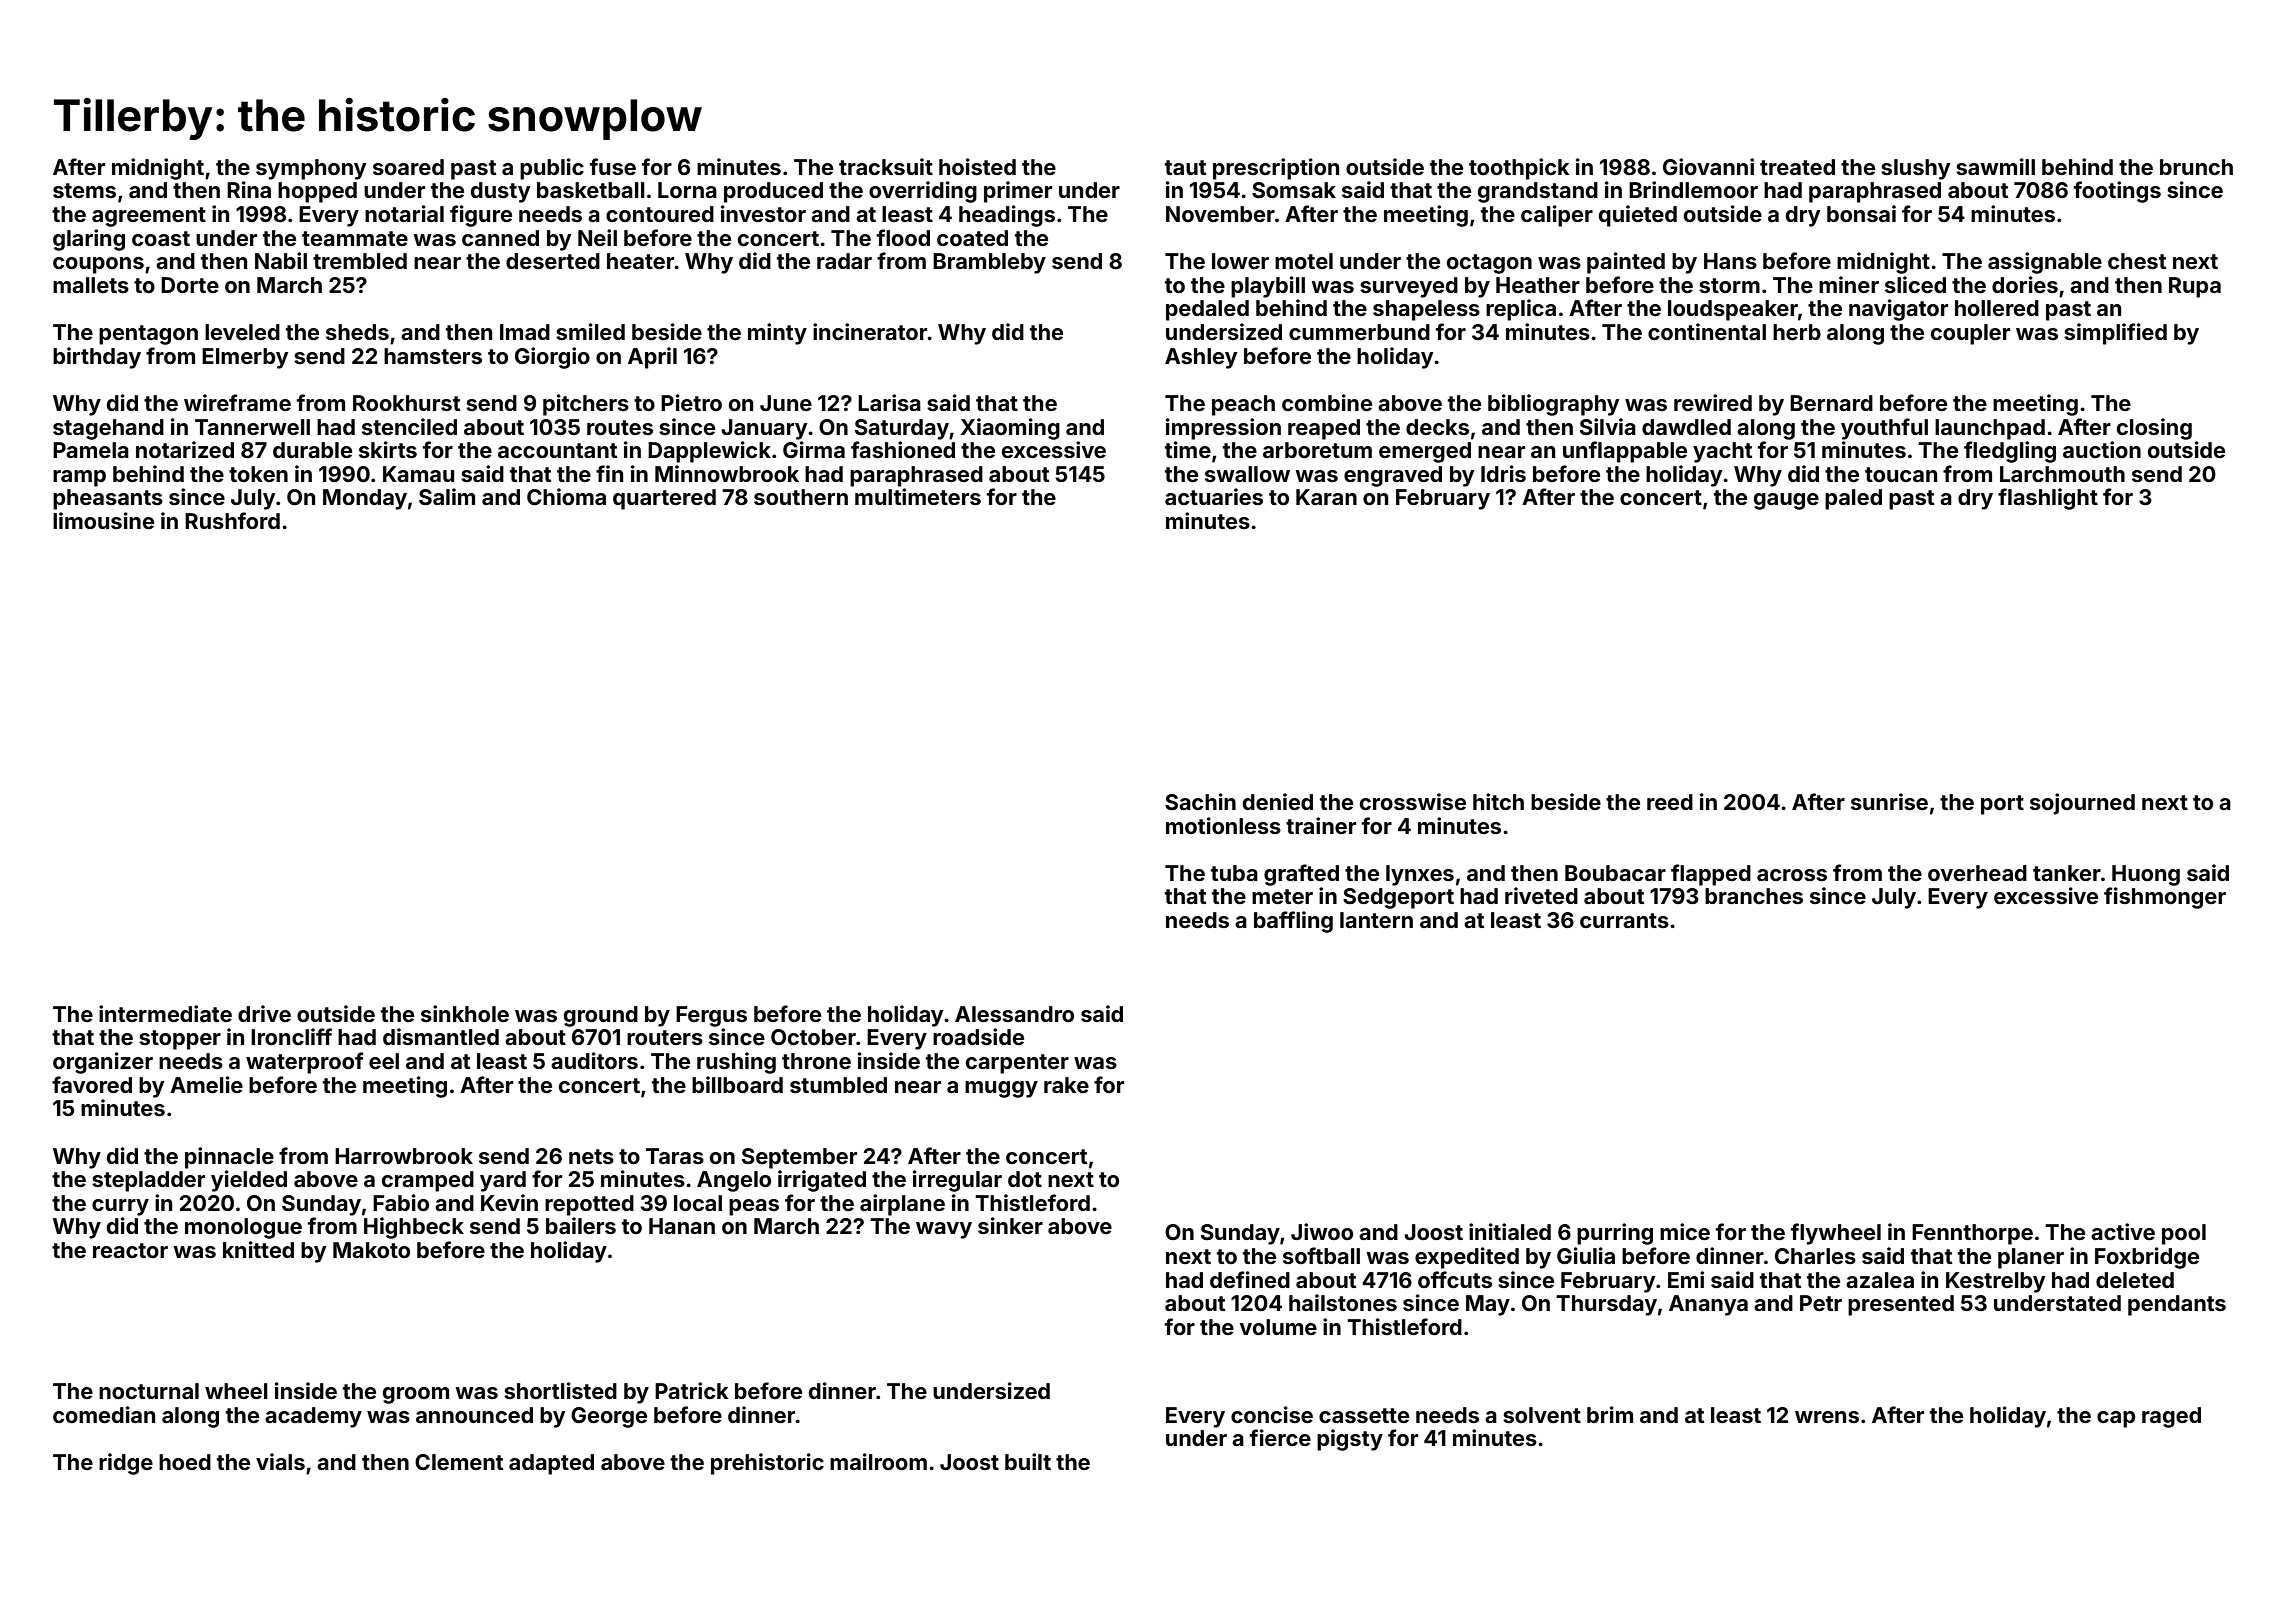 This document has width=2292, height=1621. I want to click on irregular, so click(957, 1181).
